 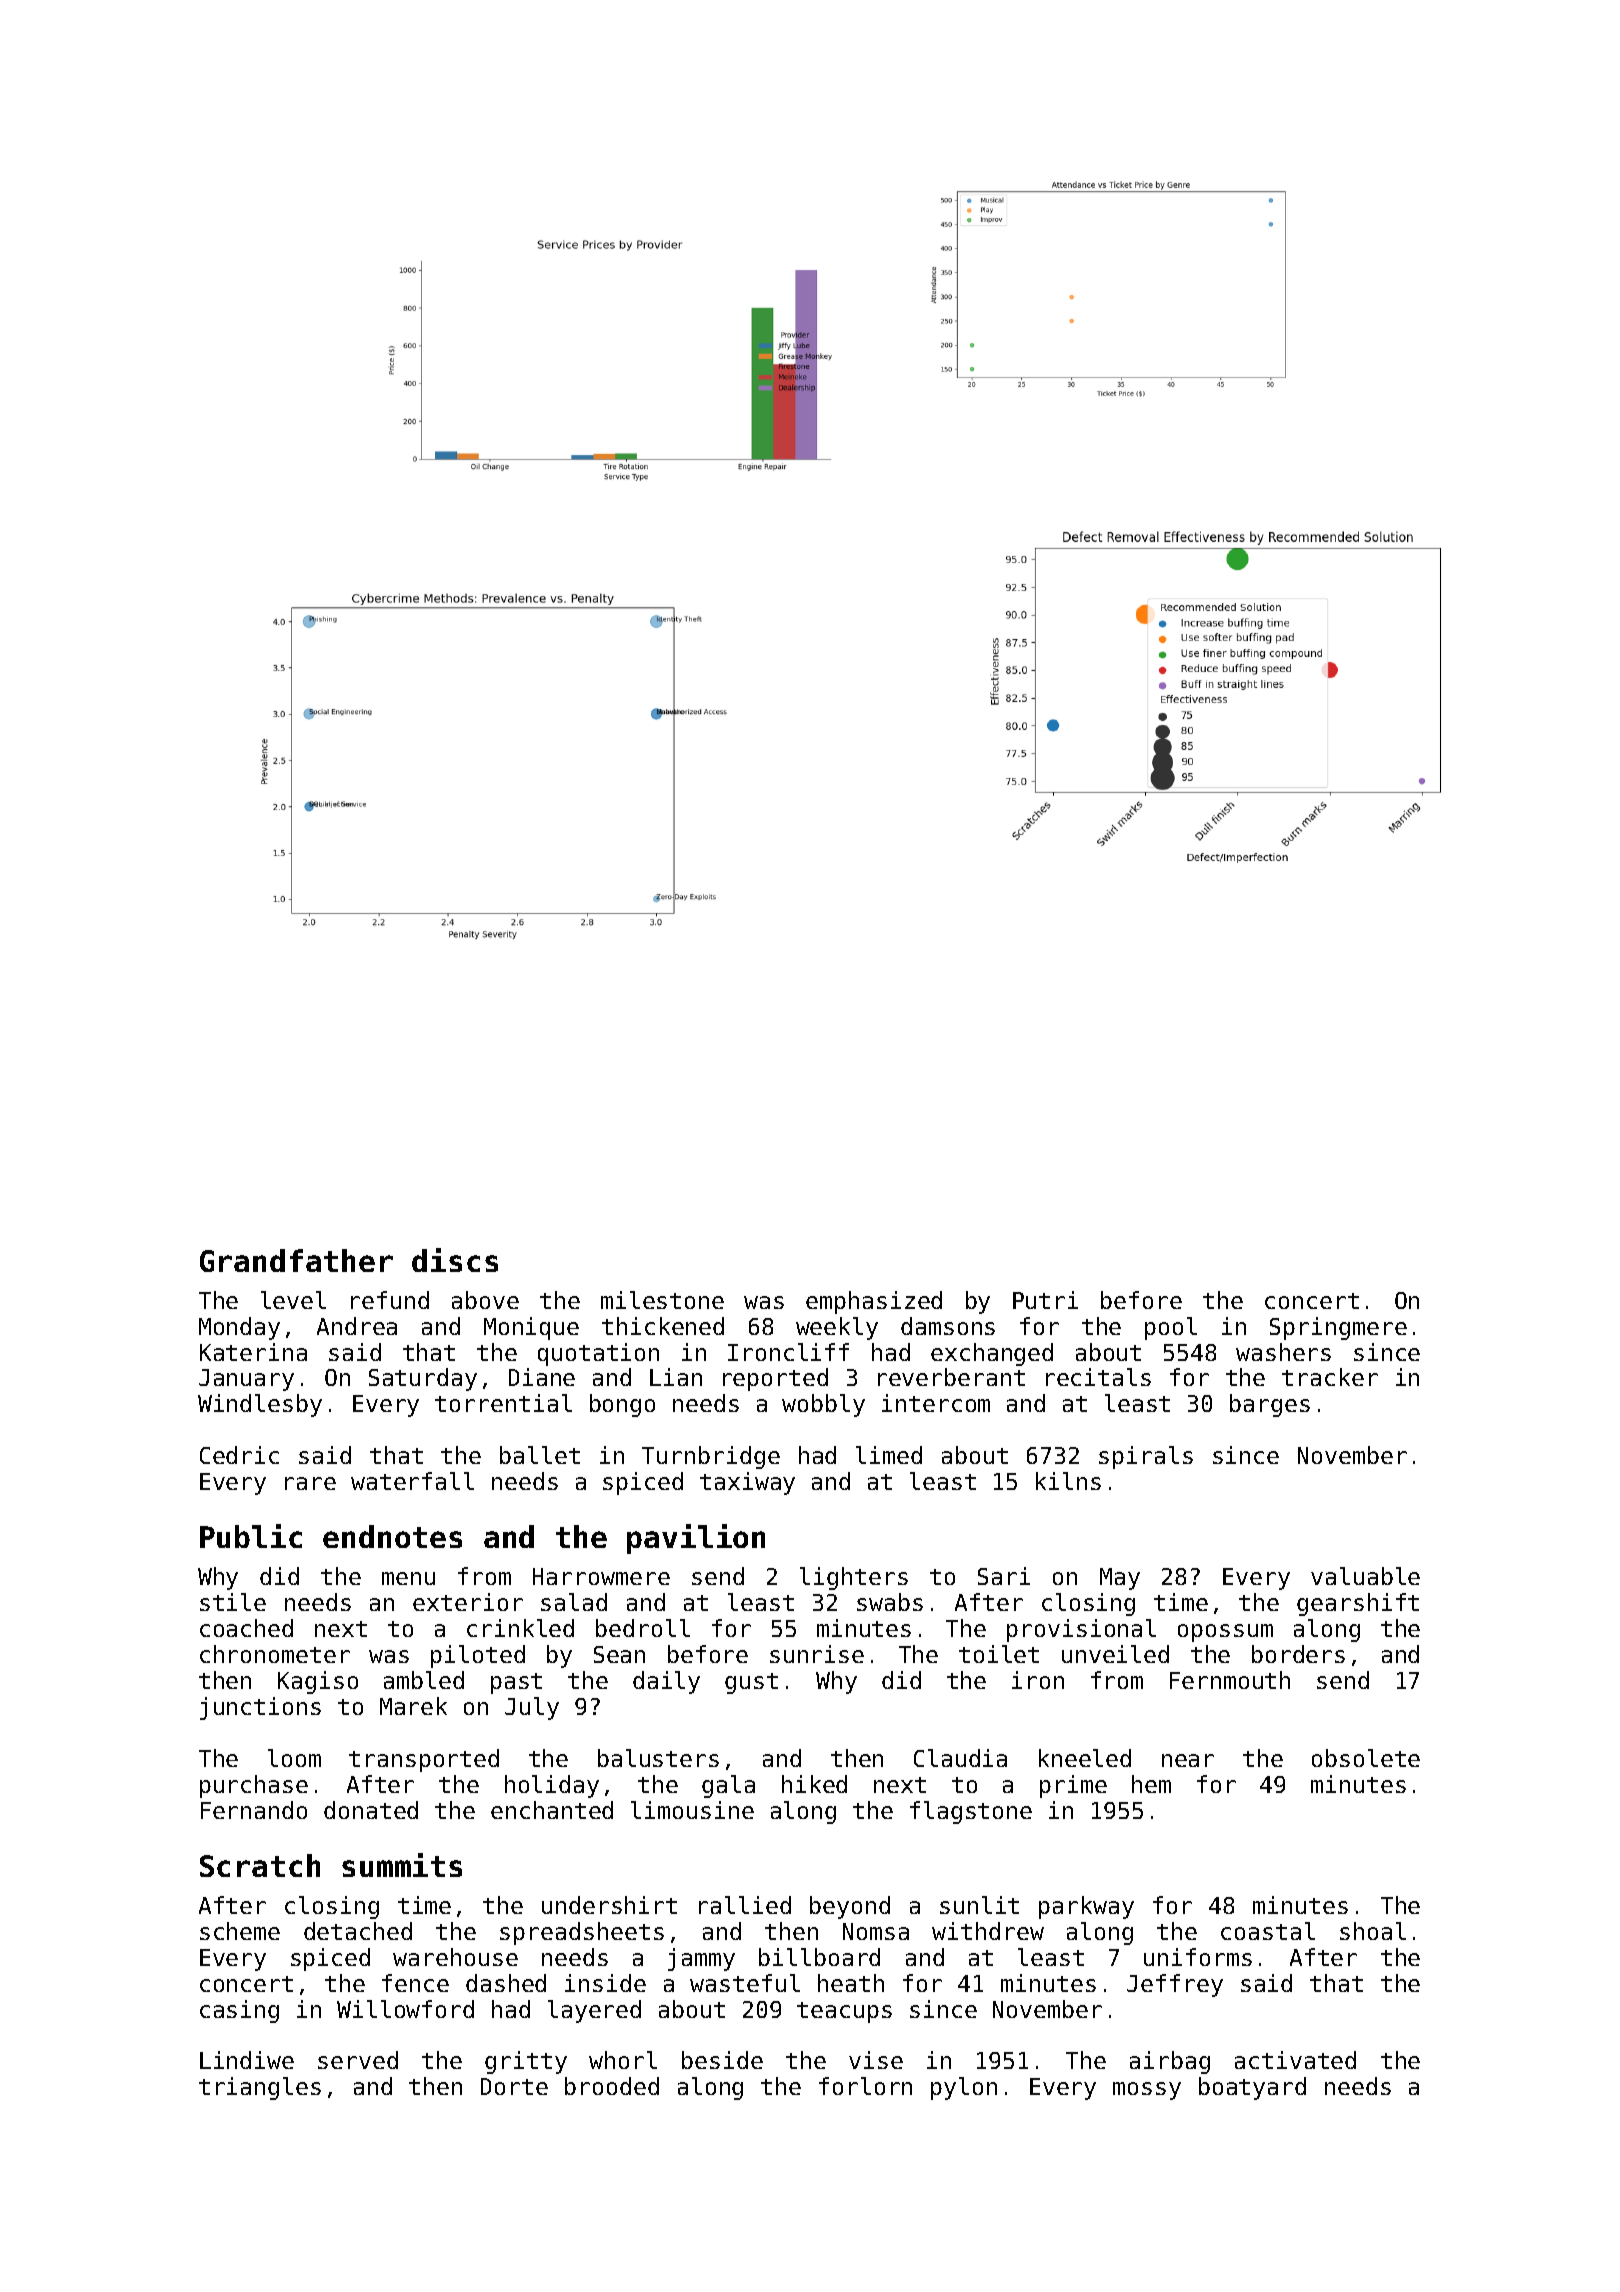 What do you see at coordinates (666, 1682) in the screenshot?
I see `daily` at bounding box center [666, 1682].
